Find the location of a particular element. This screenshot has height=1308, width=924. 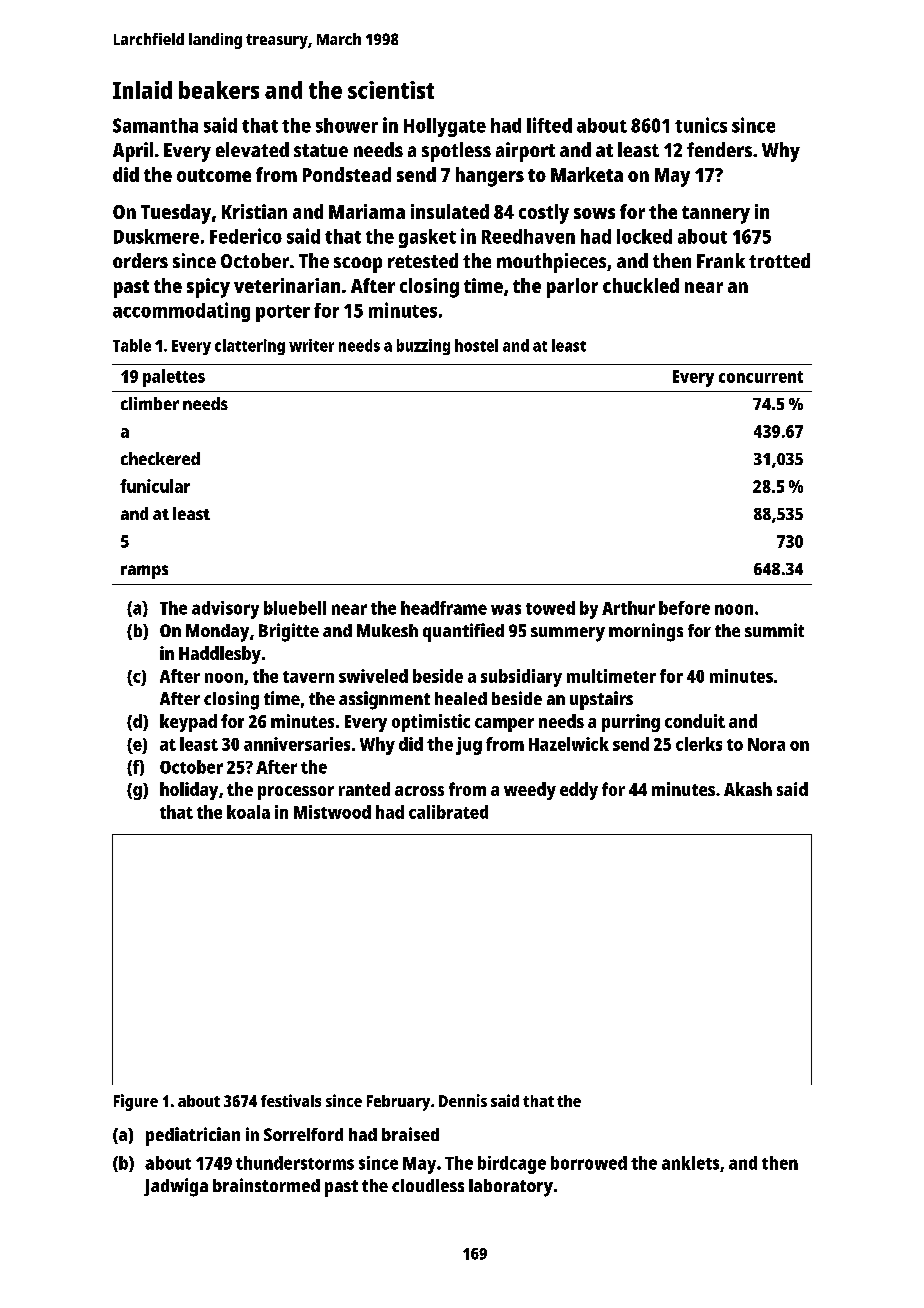

funicular is located at coordinates (155, 486).
